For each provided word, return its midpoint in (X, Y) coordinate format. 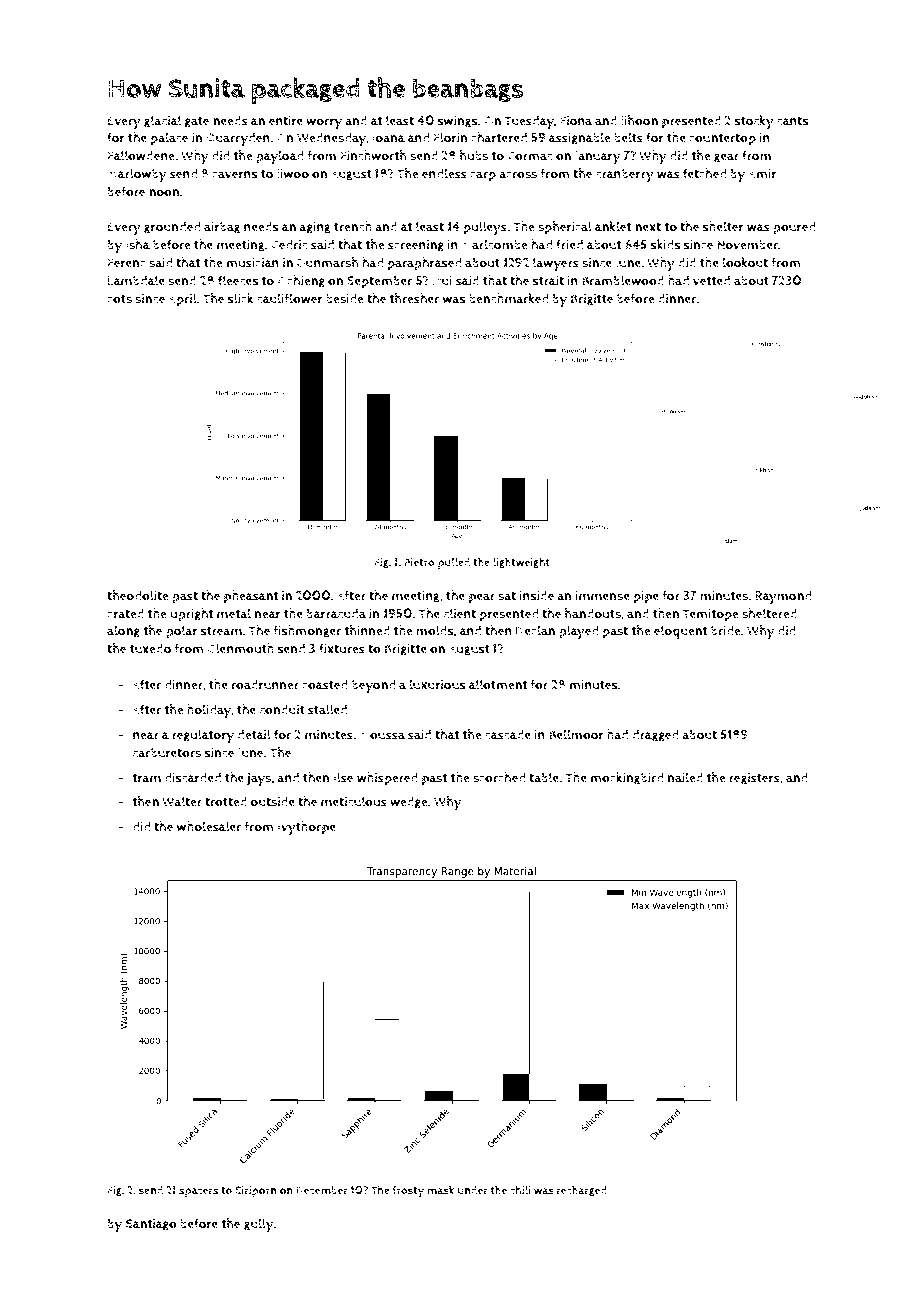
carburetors (167, 753)
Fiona (576, 121)
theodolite (138, 595)
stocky (754, 122)
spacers (198, 1192)
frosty (408, 1192)
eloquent (680, 632)
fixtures (342, 648)
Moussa (382, 735)
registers (754, 779)
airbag (222, 228)
